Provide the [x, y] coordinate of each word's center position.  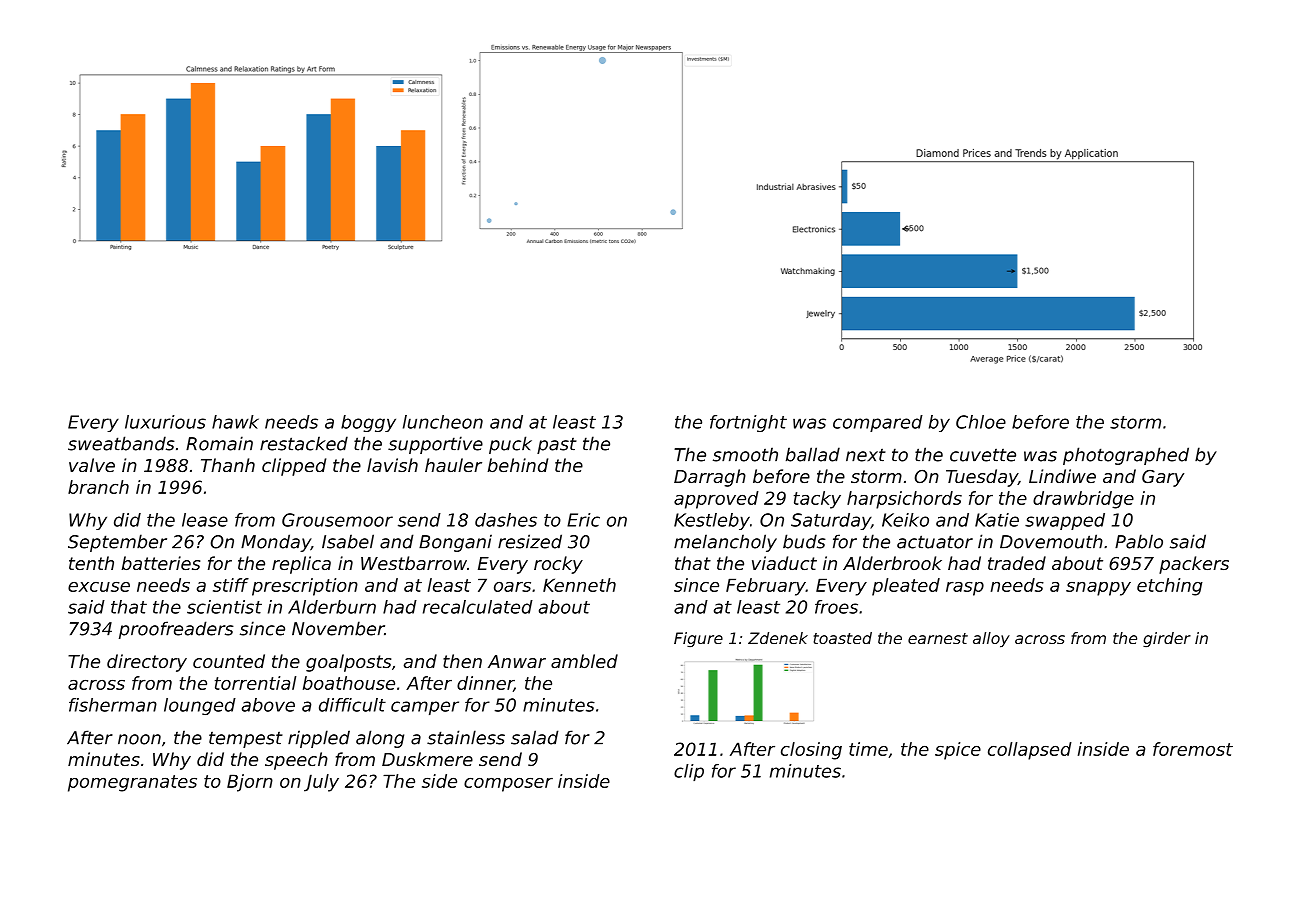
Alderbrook [892, 563]
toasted [843, 638]
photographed [1126, 456]
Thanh [228, 465]
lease [205, 520]
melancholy [725, 543]
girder [1167, 639]
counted [229, 661]
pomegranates [132, 783]
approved [716, 500]
